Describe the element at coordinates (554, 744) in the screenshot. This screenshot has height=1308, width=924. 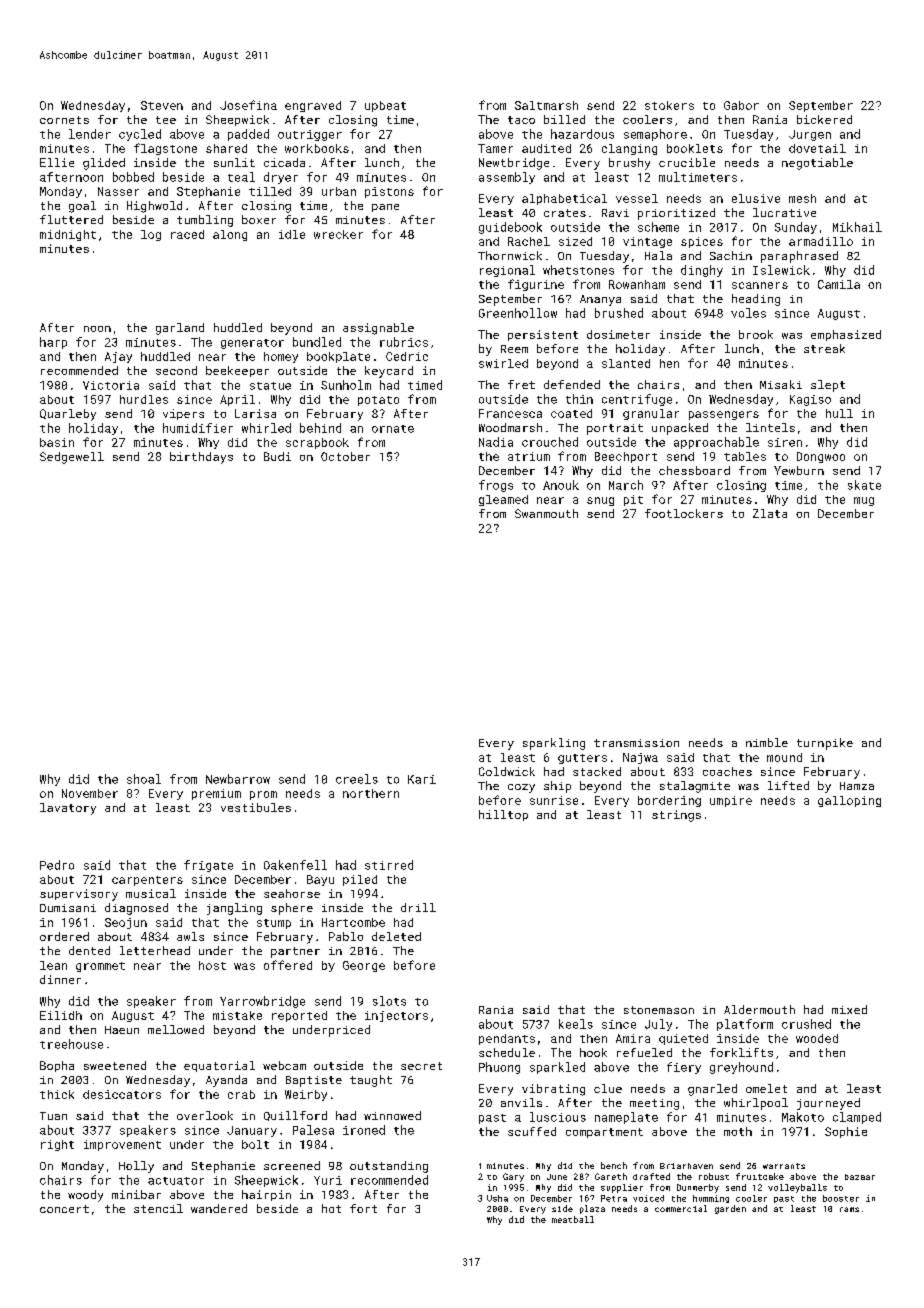
I see `sparkling` at that location.
